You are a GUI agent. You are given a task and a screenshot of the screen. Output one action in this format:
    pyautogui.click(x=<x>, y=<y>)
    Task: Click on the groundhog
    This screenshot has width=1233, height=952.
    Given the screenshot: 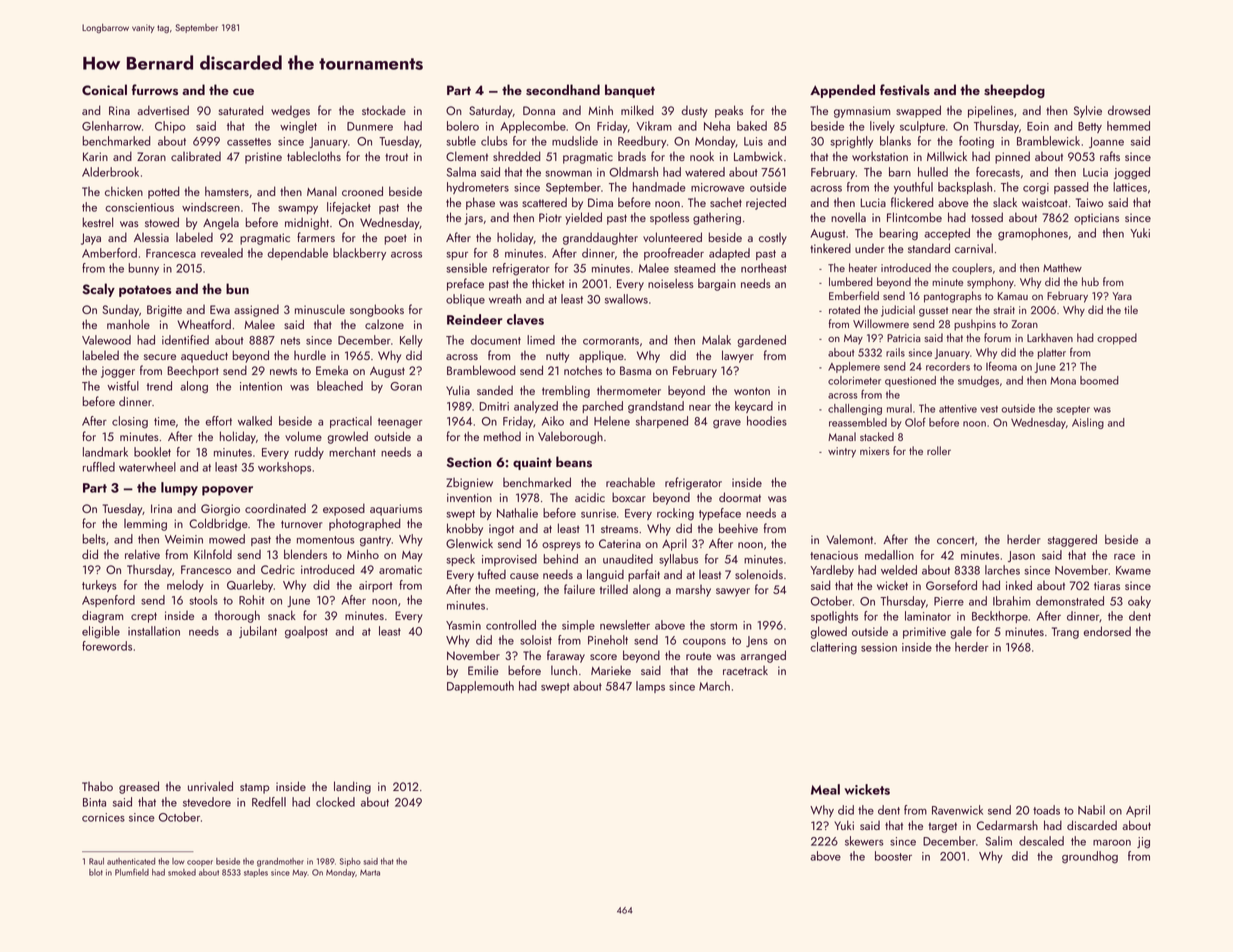 What is the action you would take?
    pyautogui.click(x=1090, y=857)
